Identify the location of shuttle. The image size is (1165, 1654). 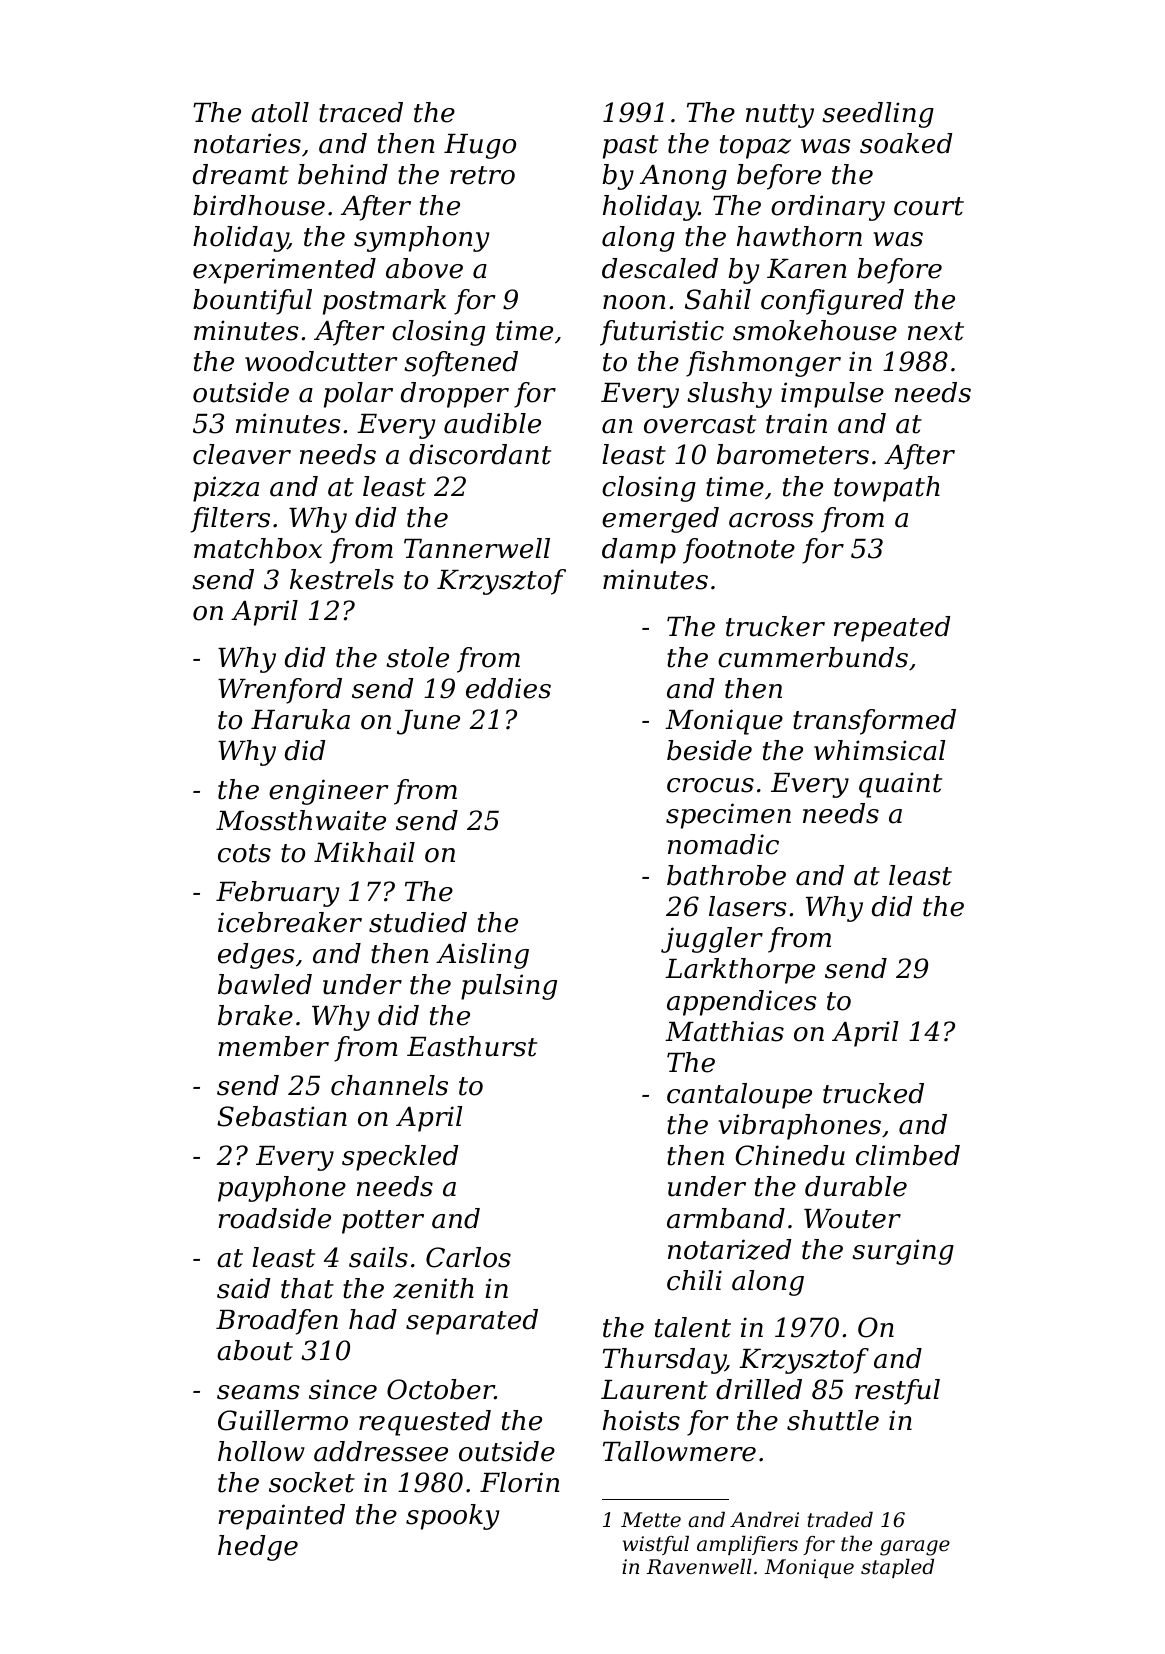
(833, 1420).
